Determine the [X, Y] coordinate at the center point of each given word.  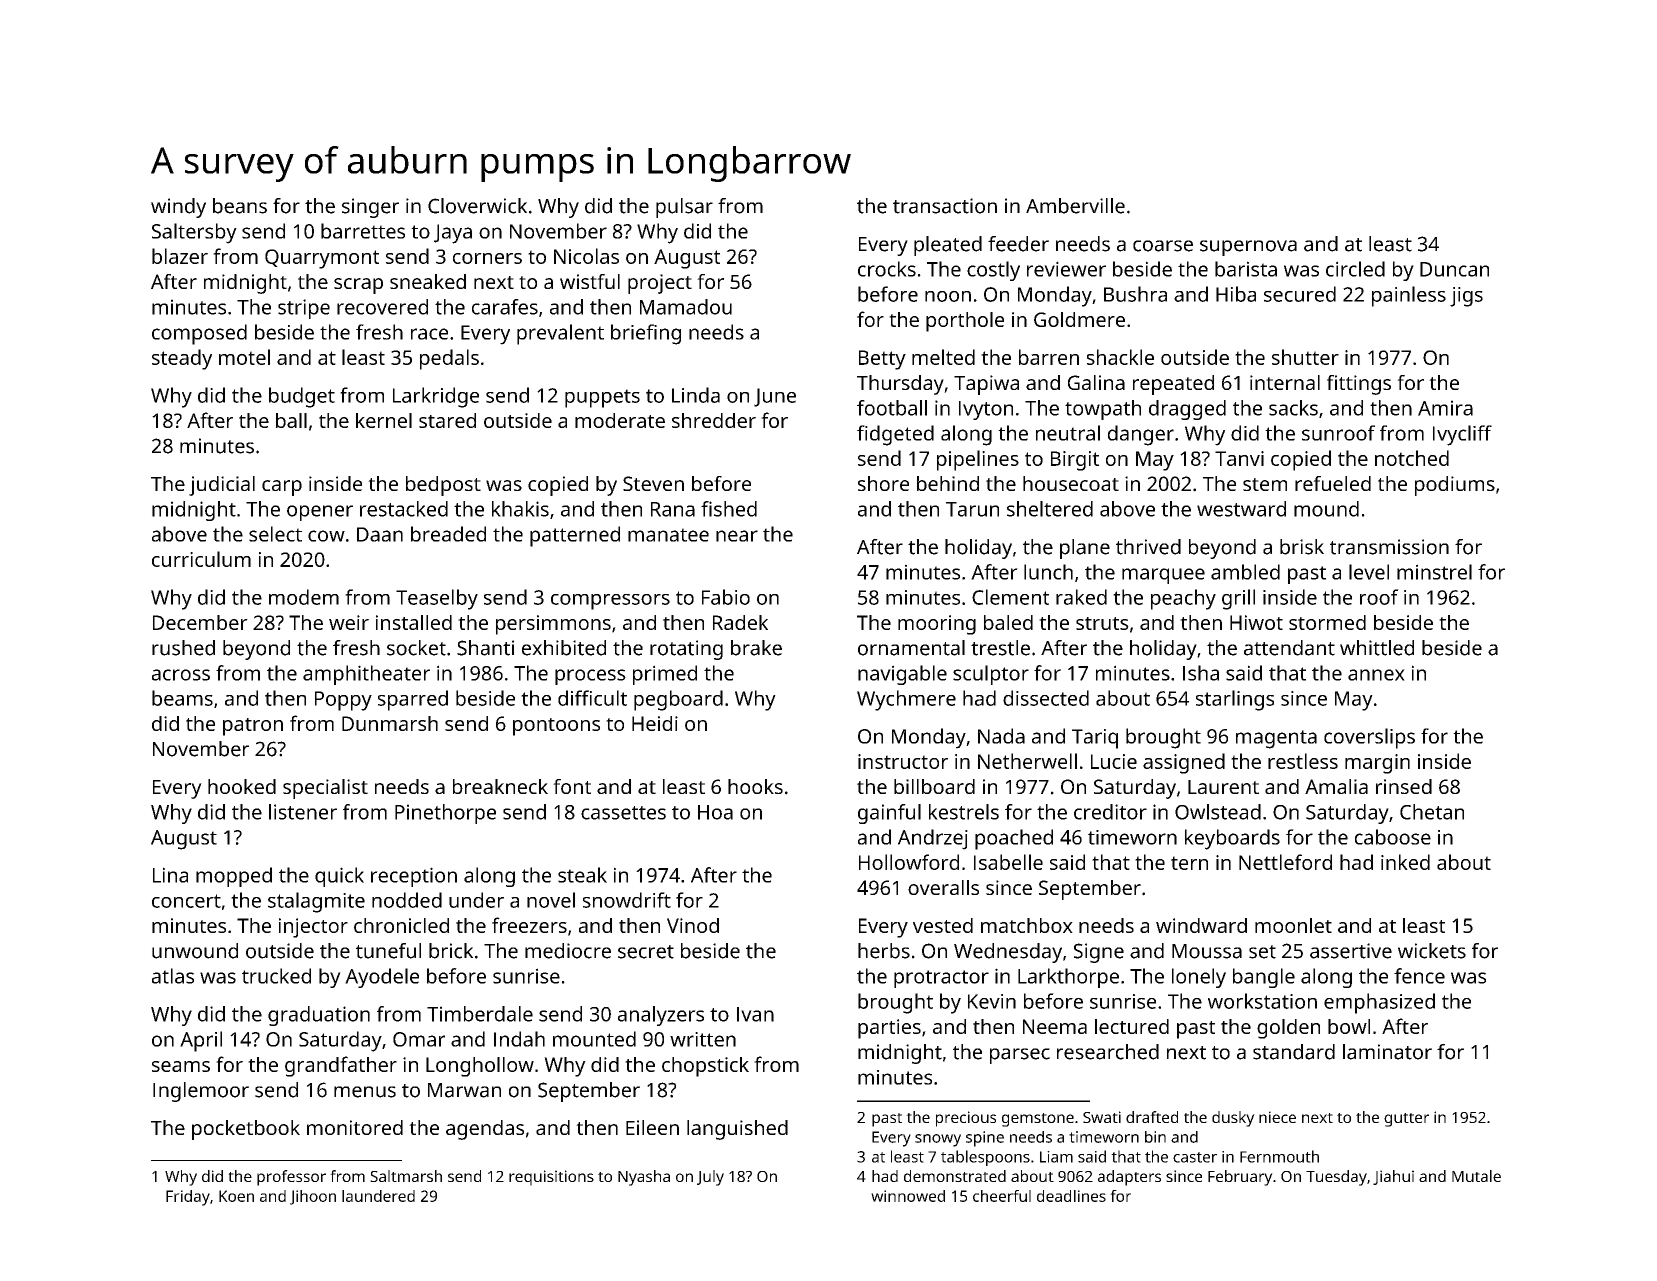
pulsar [684, 208]
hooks [755, 786]
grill [1238, 599]
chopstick [705, 1067]
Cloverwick [477, 206]
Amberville [1075, 206]
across [181, 675]
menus [365, 1092]
